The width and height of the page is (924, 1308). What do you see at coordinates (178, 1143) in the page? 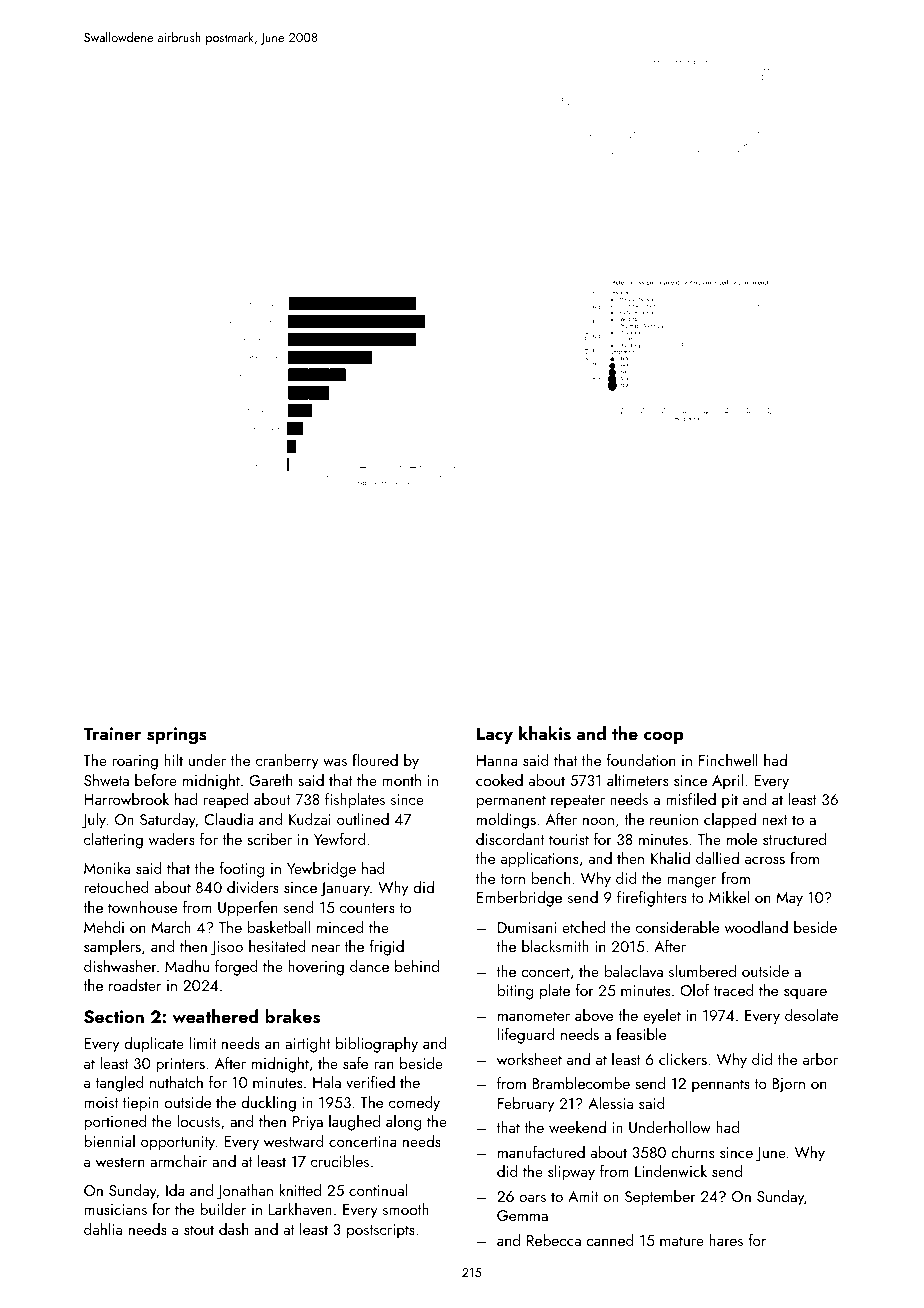
I see `opportunity` at bounding box center [178, 1143].
